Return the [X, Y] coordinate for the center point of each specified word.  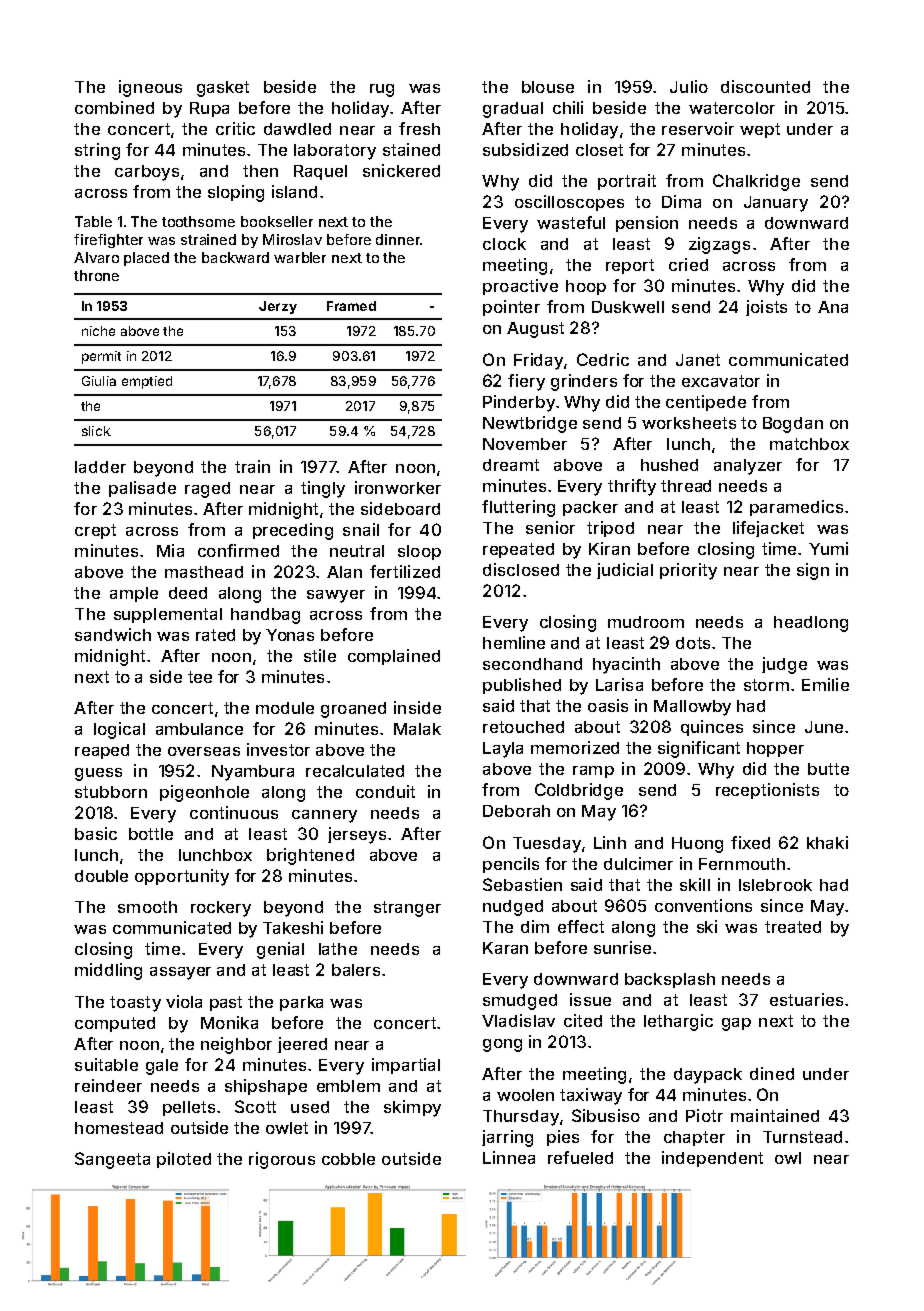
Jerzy [278, 307]
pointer [511, 308]
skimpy [412, 1108]
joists [766, 308]
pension [647, 224]
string [97, 151]
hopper [775, 749]
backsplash [670, 980]
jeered [302, 1045]
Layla [503, 750]
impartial [406, 1066]
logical [119, 730]
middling [108, 971]
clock [504, 244]
